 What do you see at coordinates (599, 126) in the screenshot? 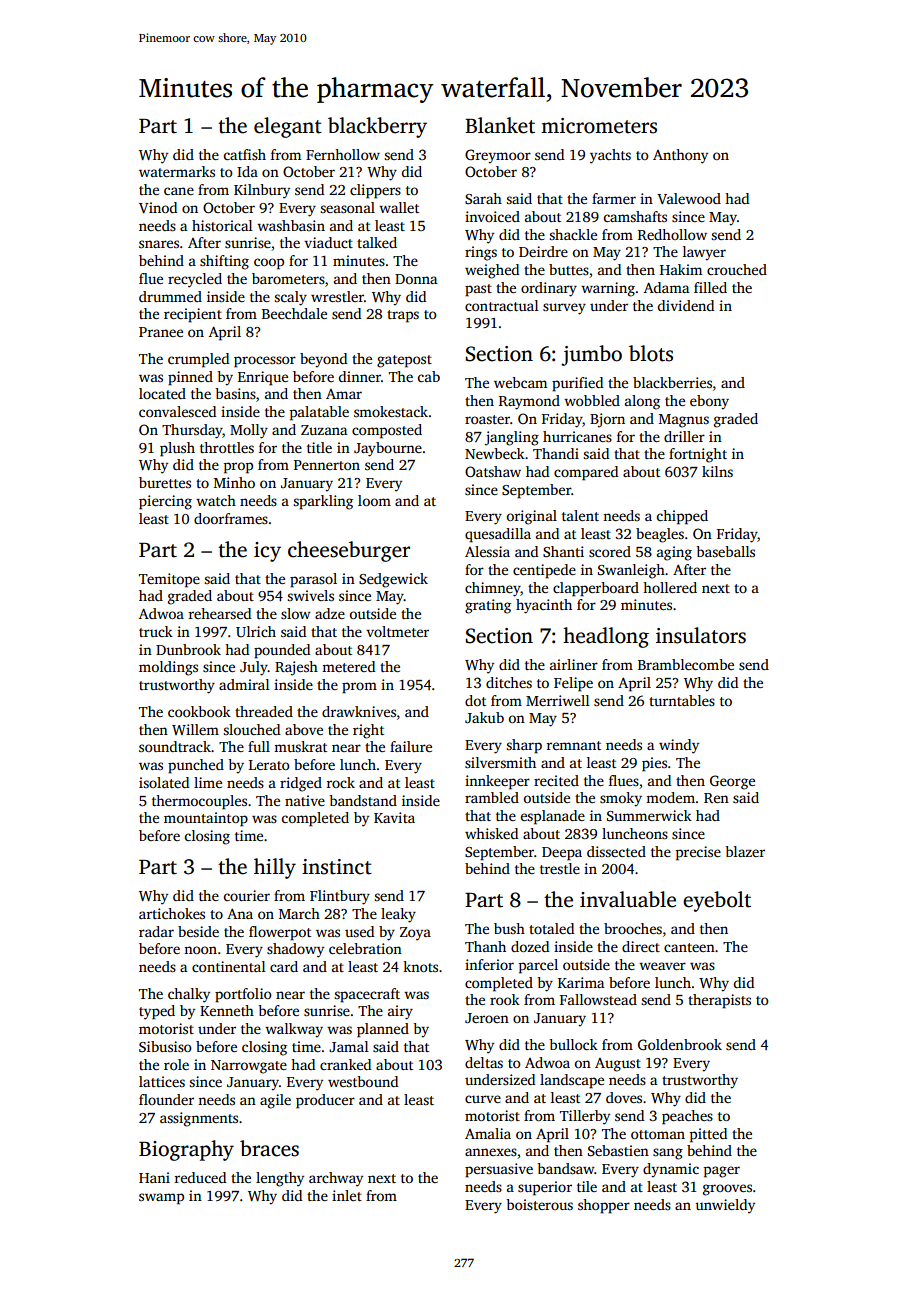
I see `micrometers` at bounding box center [599, 126].
